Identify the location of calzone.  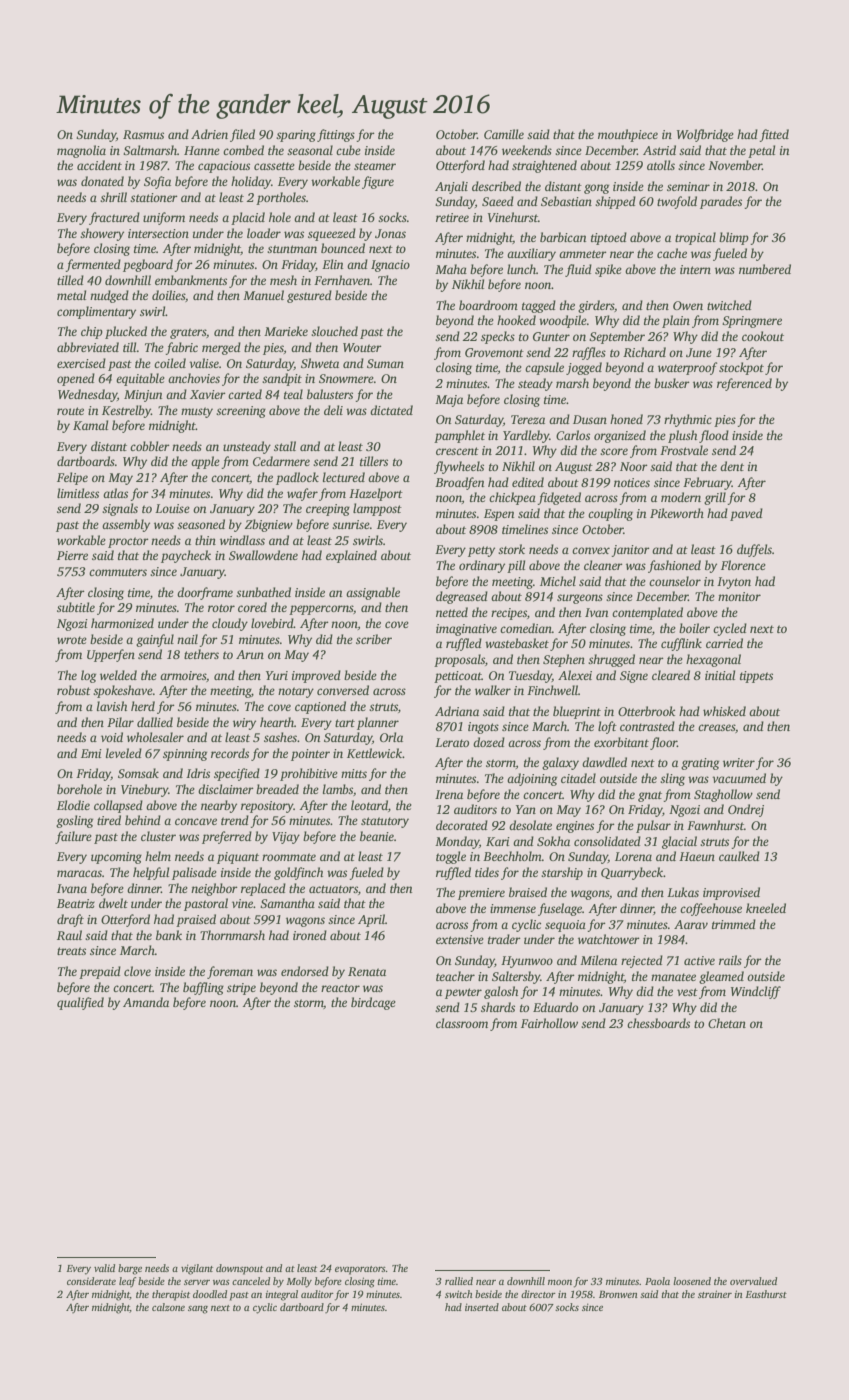
(168, 1307).
